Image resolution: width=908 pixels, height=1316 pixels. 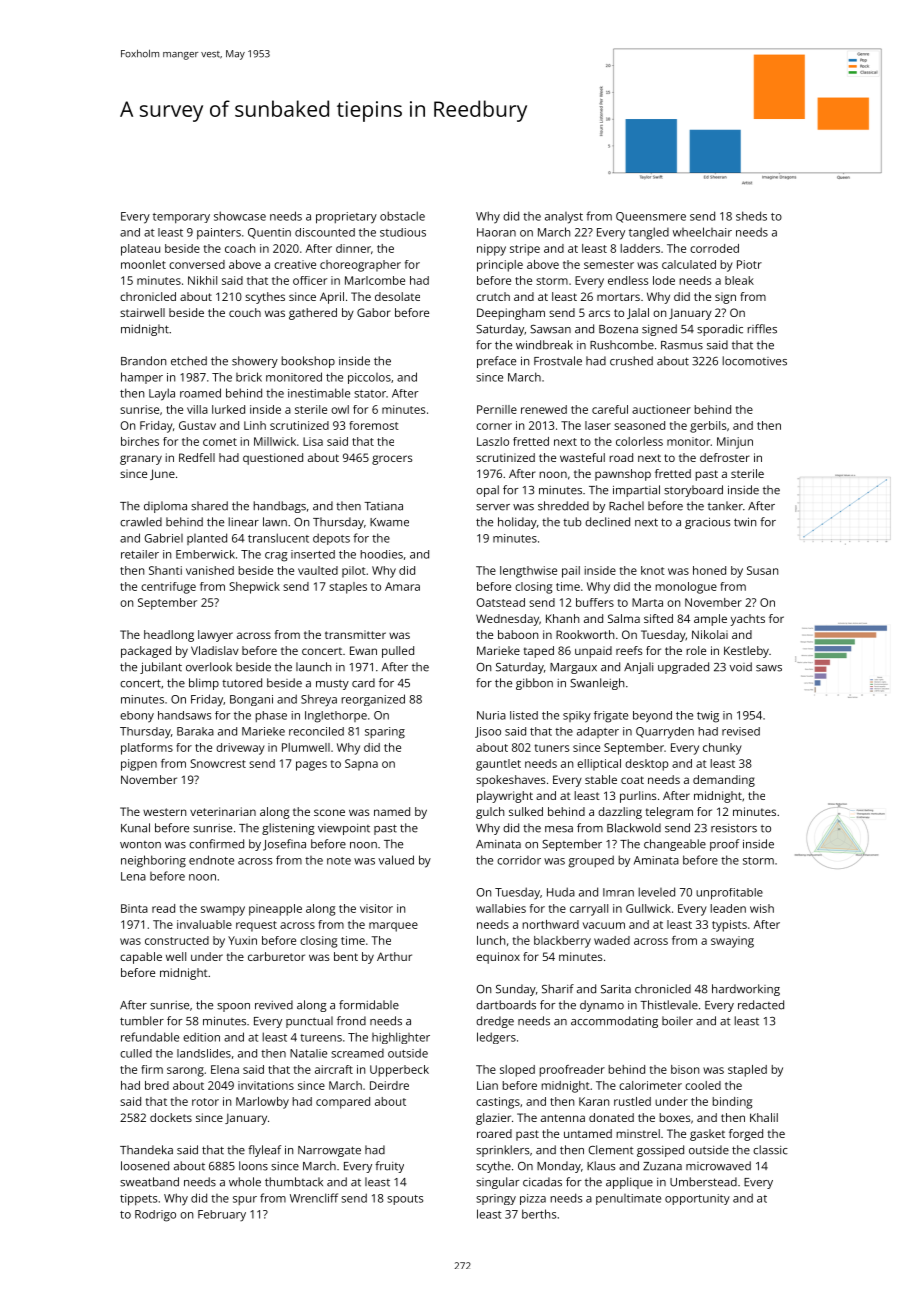 What do you see at coordinates (162, 394) in the page?
I see `Layla` at bounding box center [162, 394].
